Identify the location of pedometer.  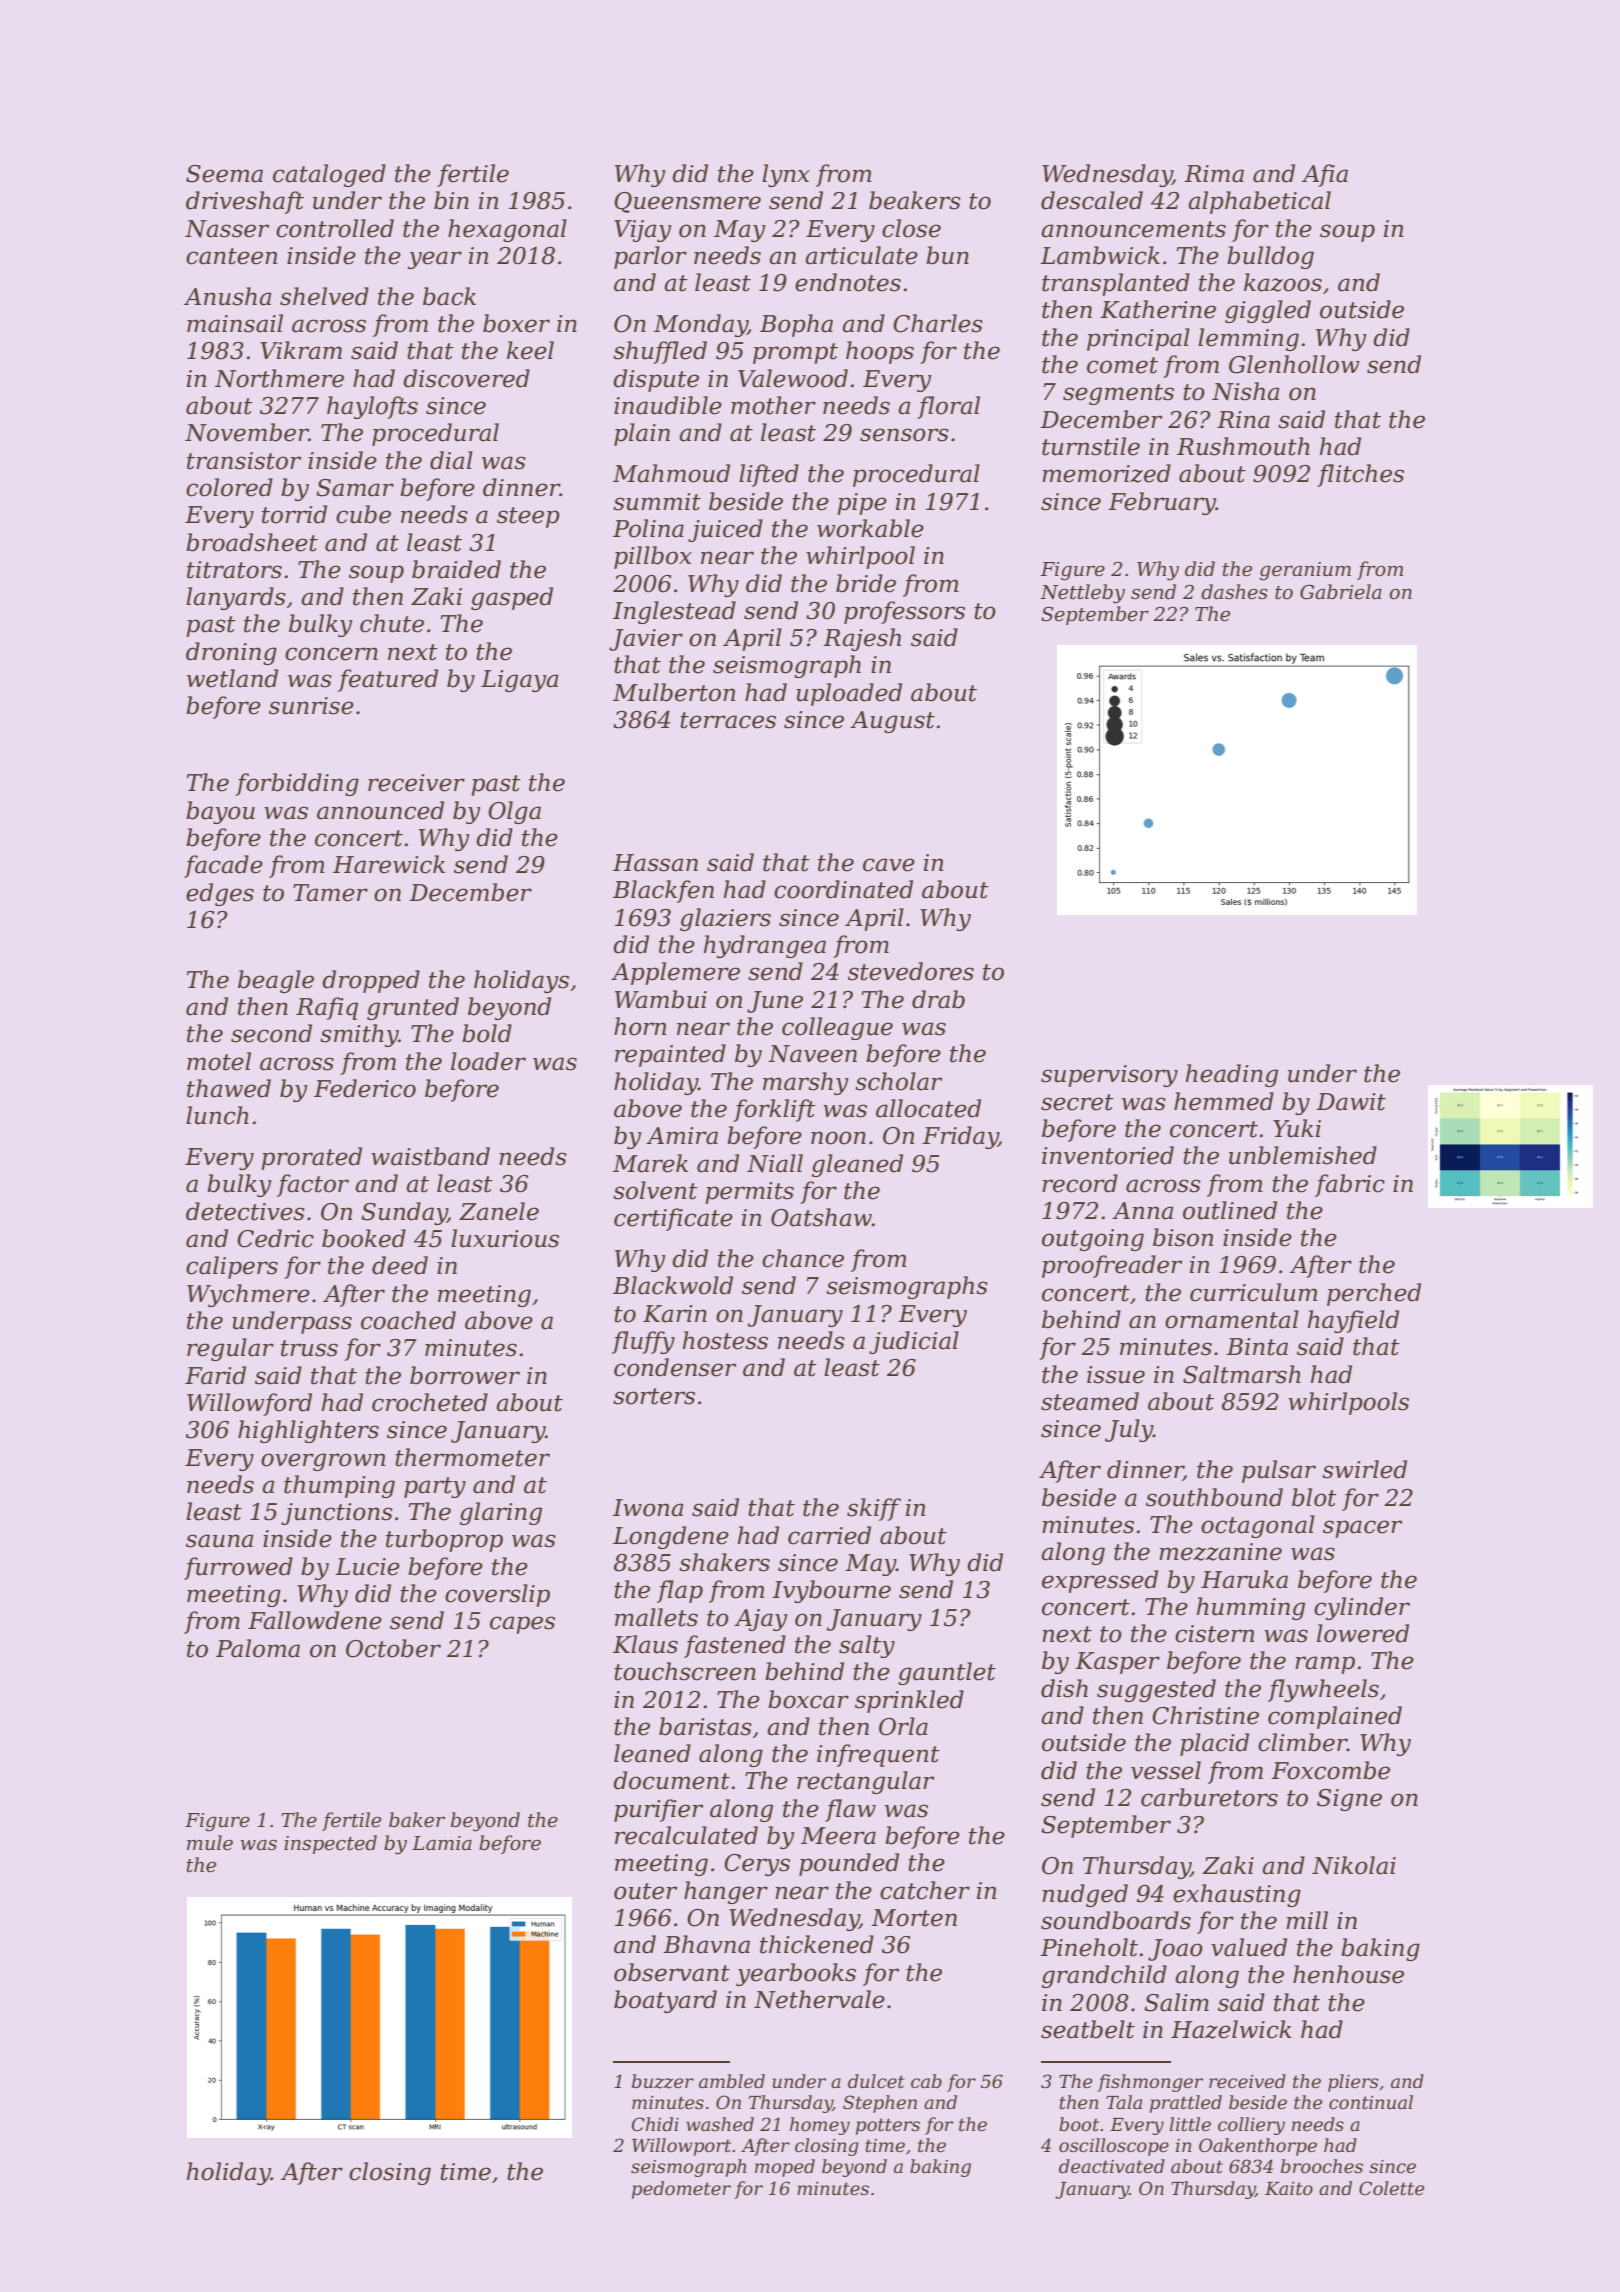
(681, 2190).
